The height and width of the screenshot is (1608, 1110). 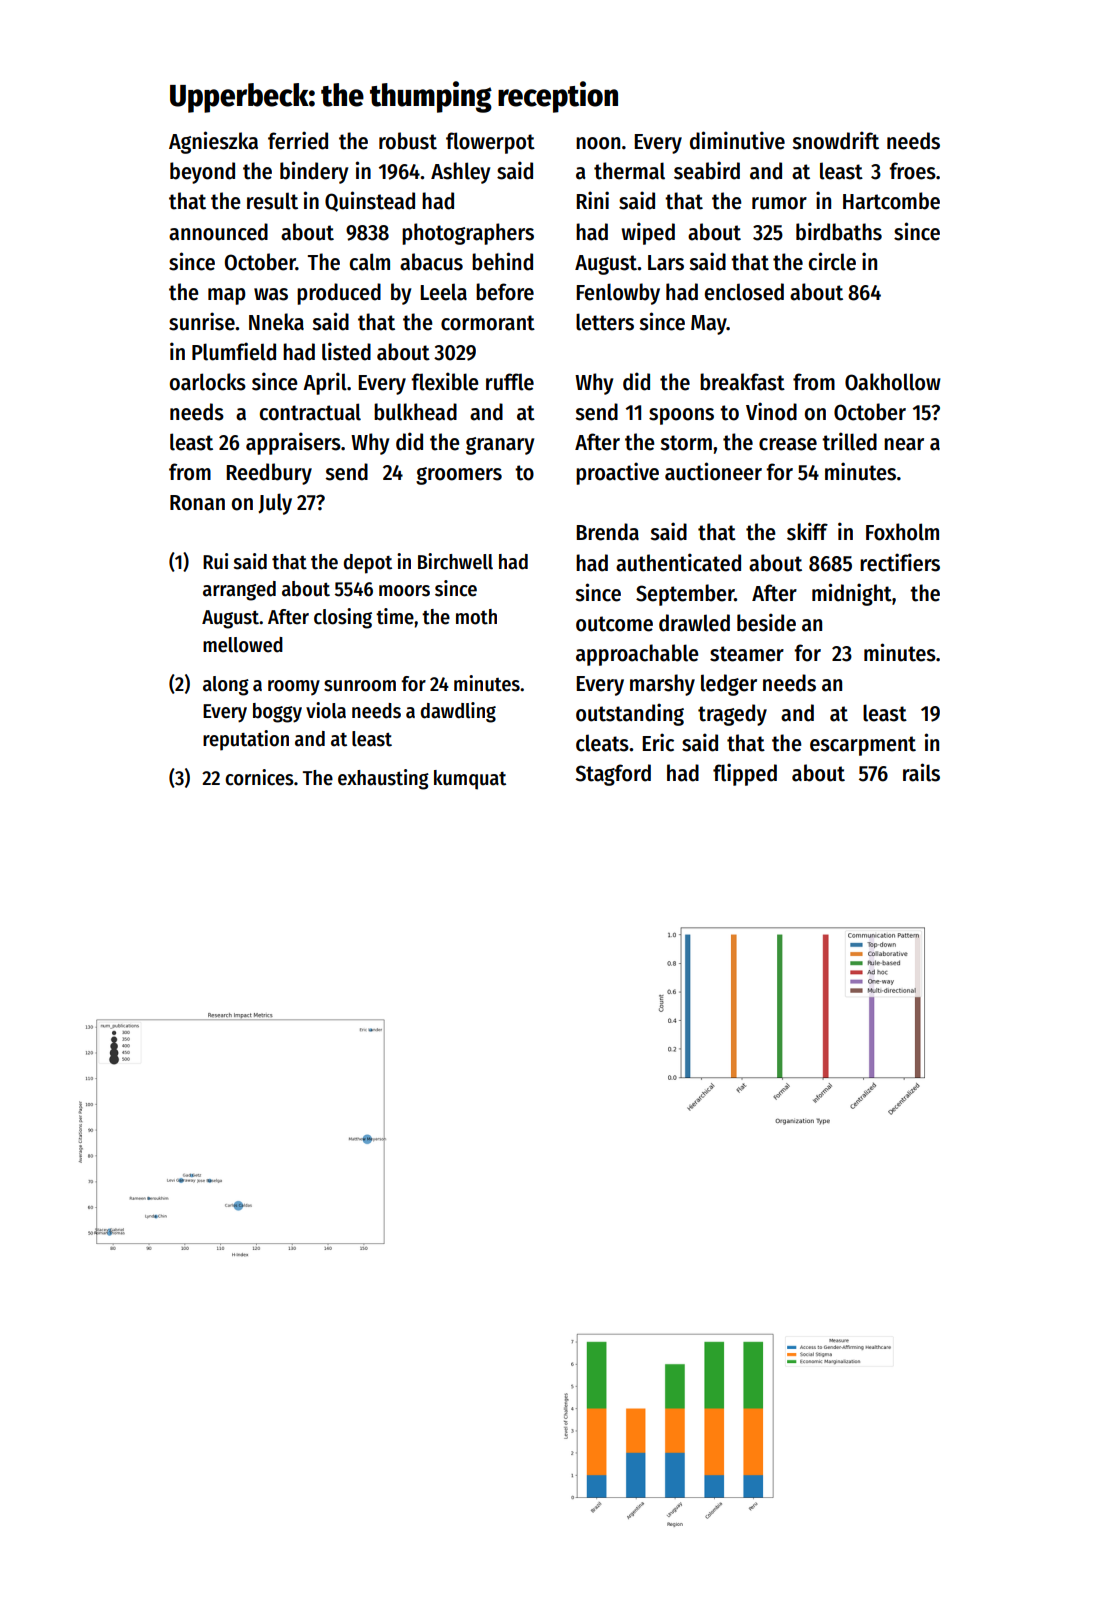 What do you see at coordinates (383, 779) in the screenshot?
I see `exhausting` at bounding box center [383, 779].
